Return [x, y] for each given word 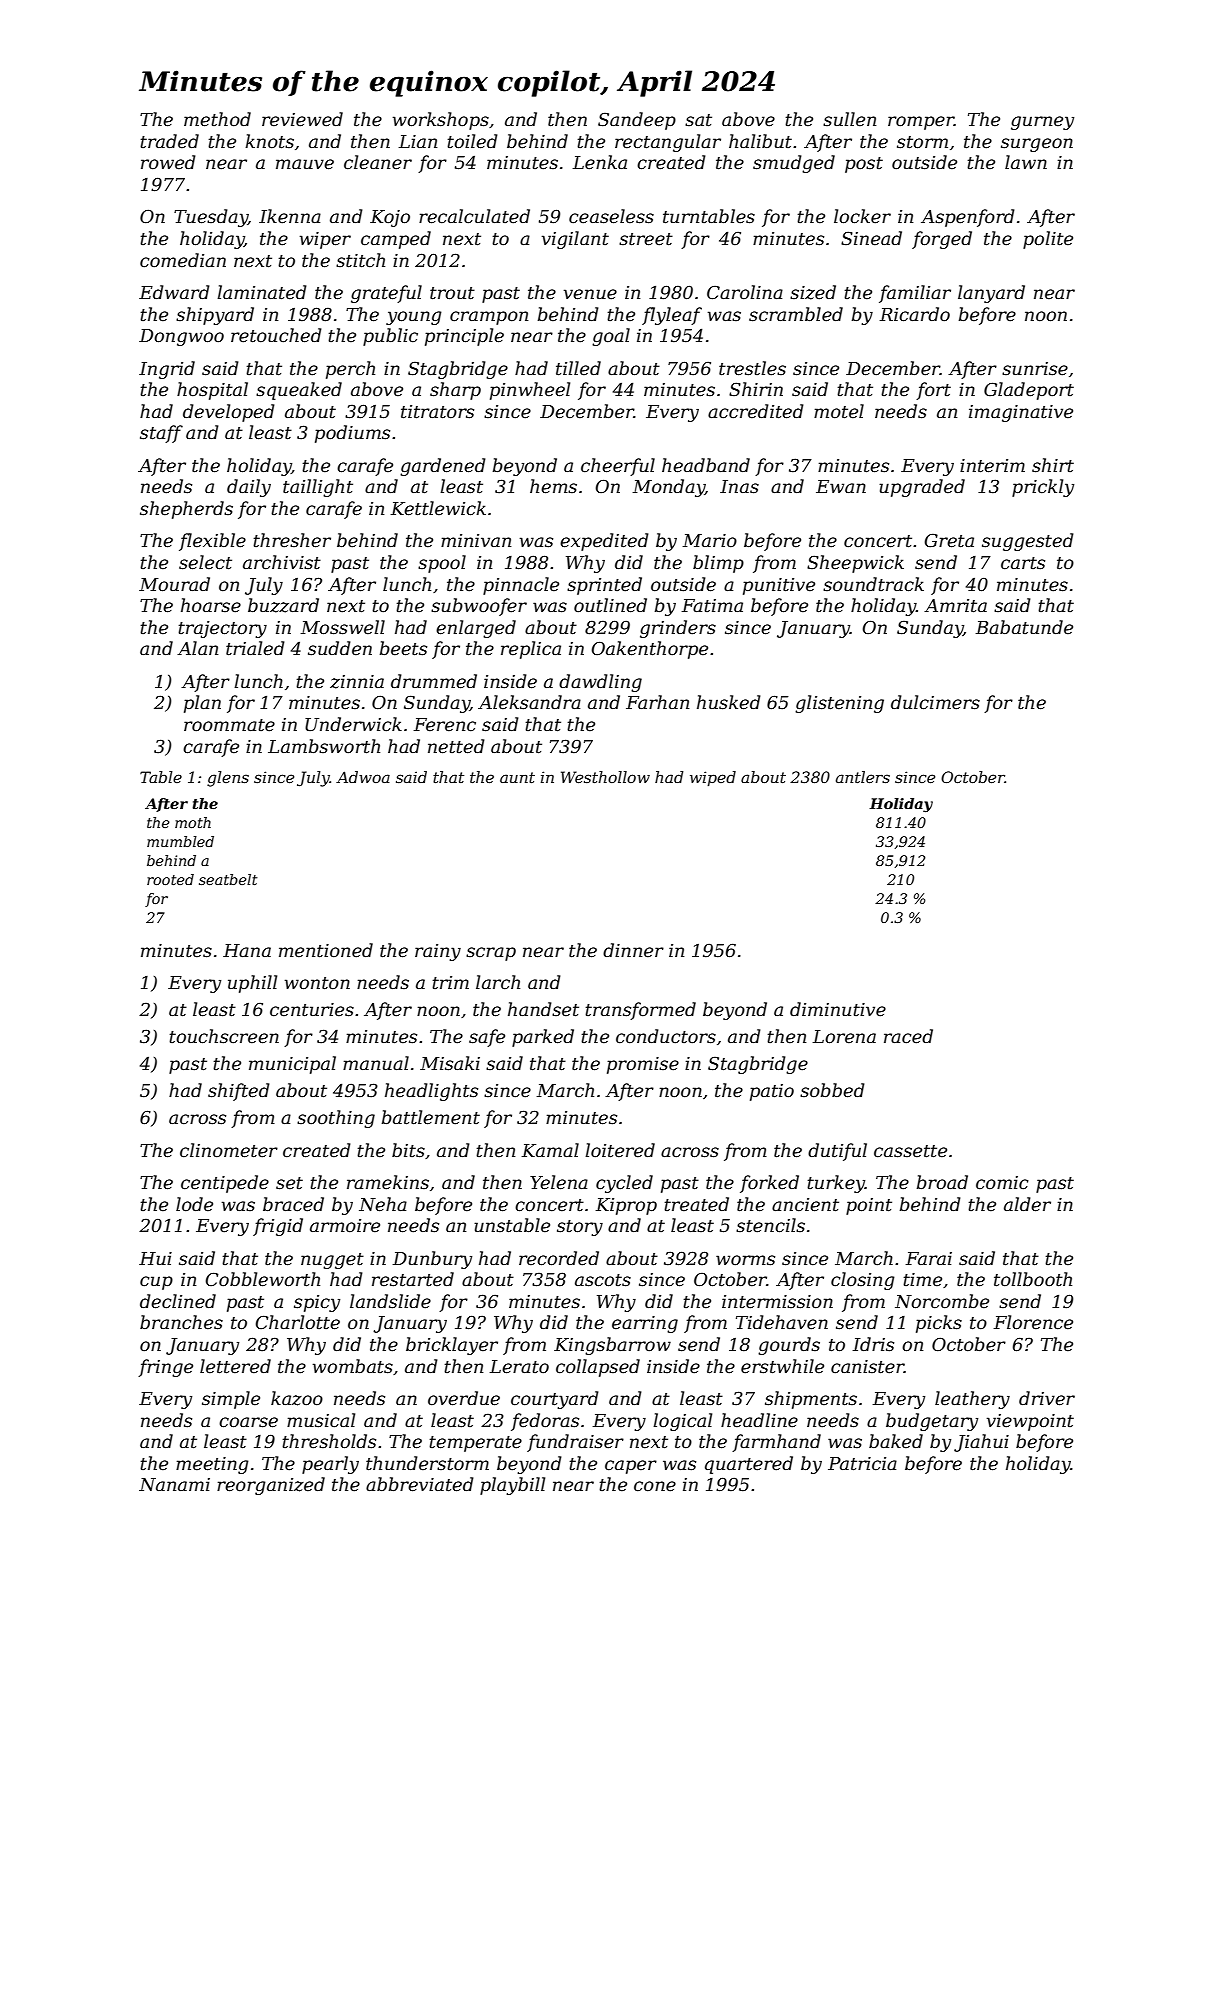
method [217, 119]
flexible [212, 542]
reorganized [271, 1486]
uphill [252, 984]
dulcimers [935, 702]
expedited [604, 542]
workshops [441, 121]
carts [1023, 563]
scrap [491, 954]
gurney [1042, 123]
